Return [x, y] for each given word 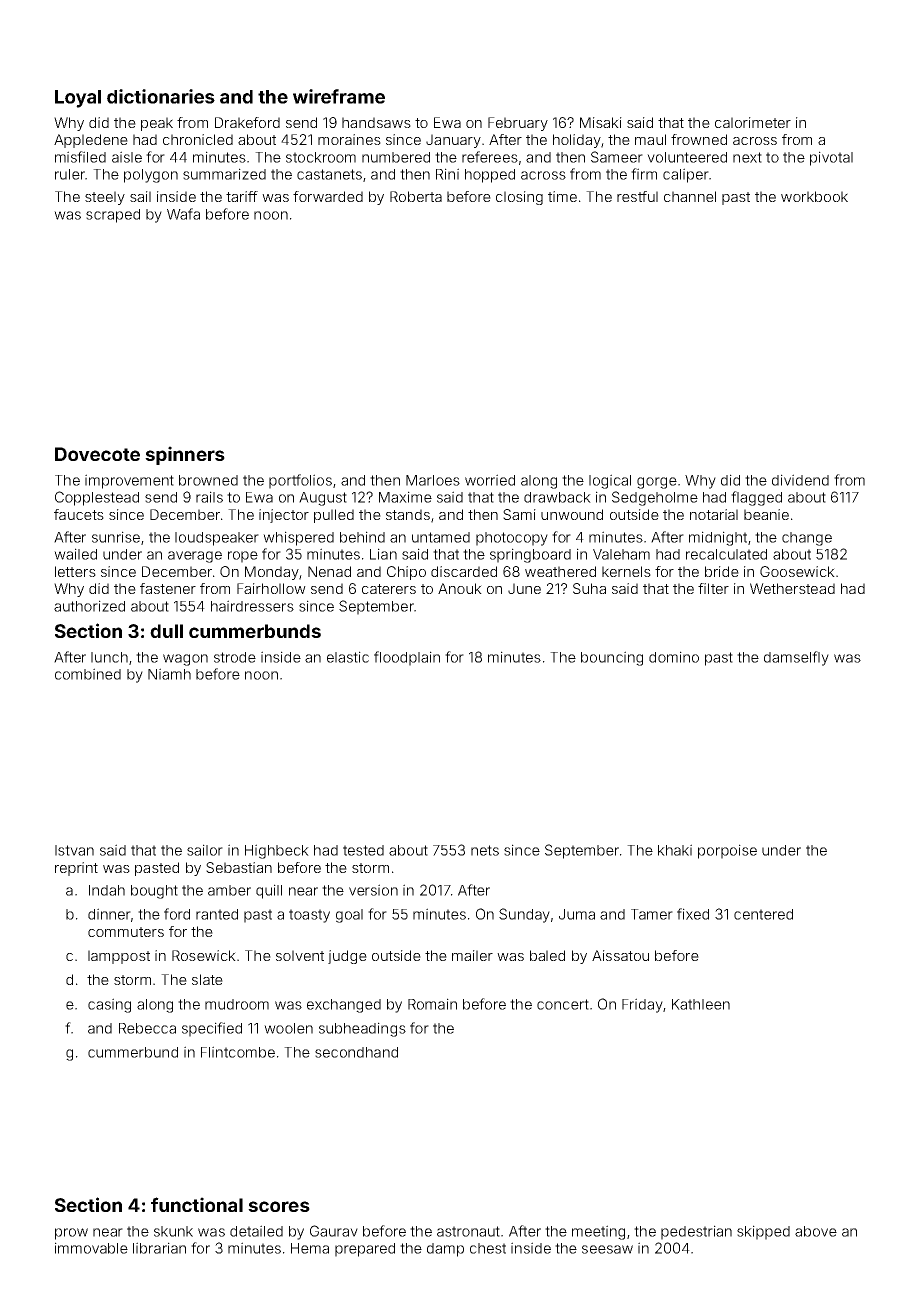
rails [209, 497]
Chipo [406, 573]
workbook [814, 196]
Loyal [78, 99]
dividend [800, 480]
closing [519, 198]
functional [197, 1204]
